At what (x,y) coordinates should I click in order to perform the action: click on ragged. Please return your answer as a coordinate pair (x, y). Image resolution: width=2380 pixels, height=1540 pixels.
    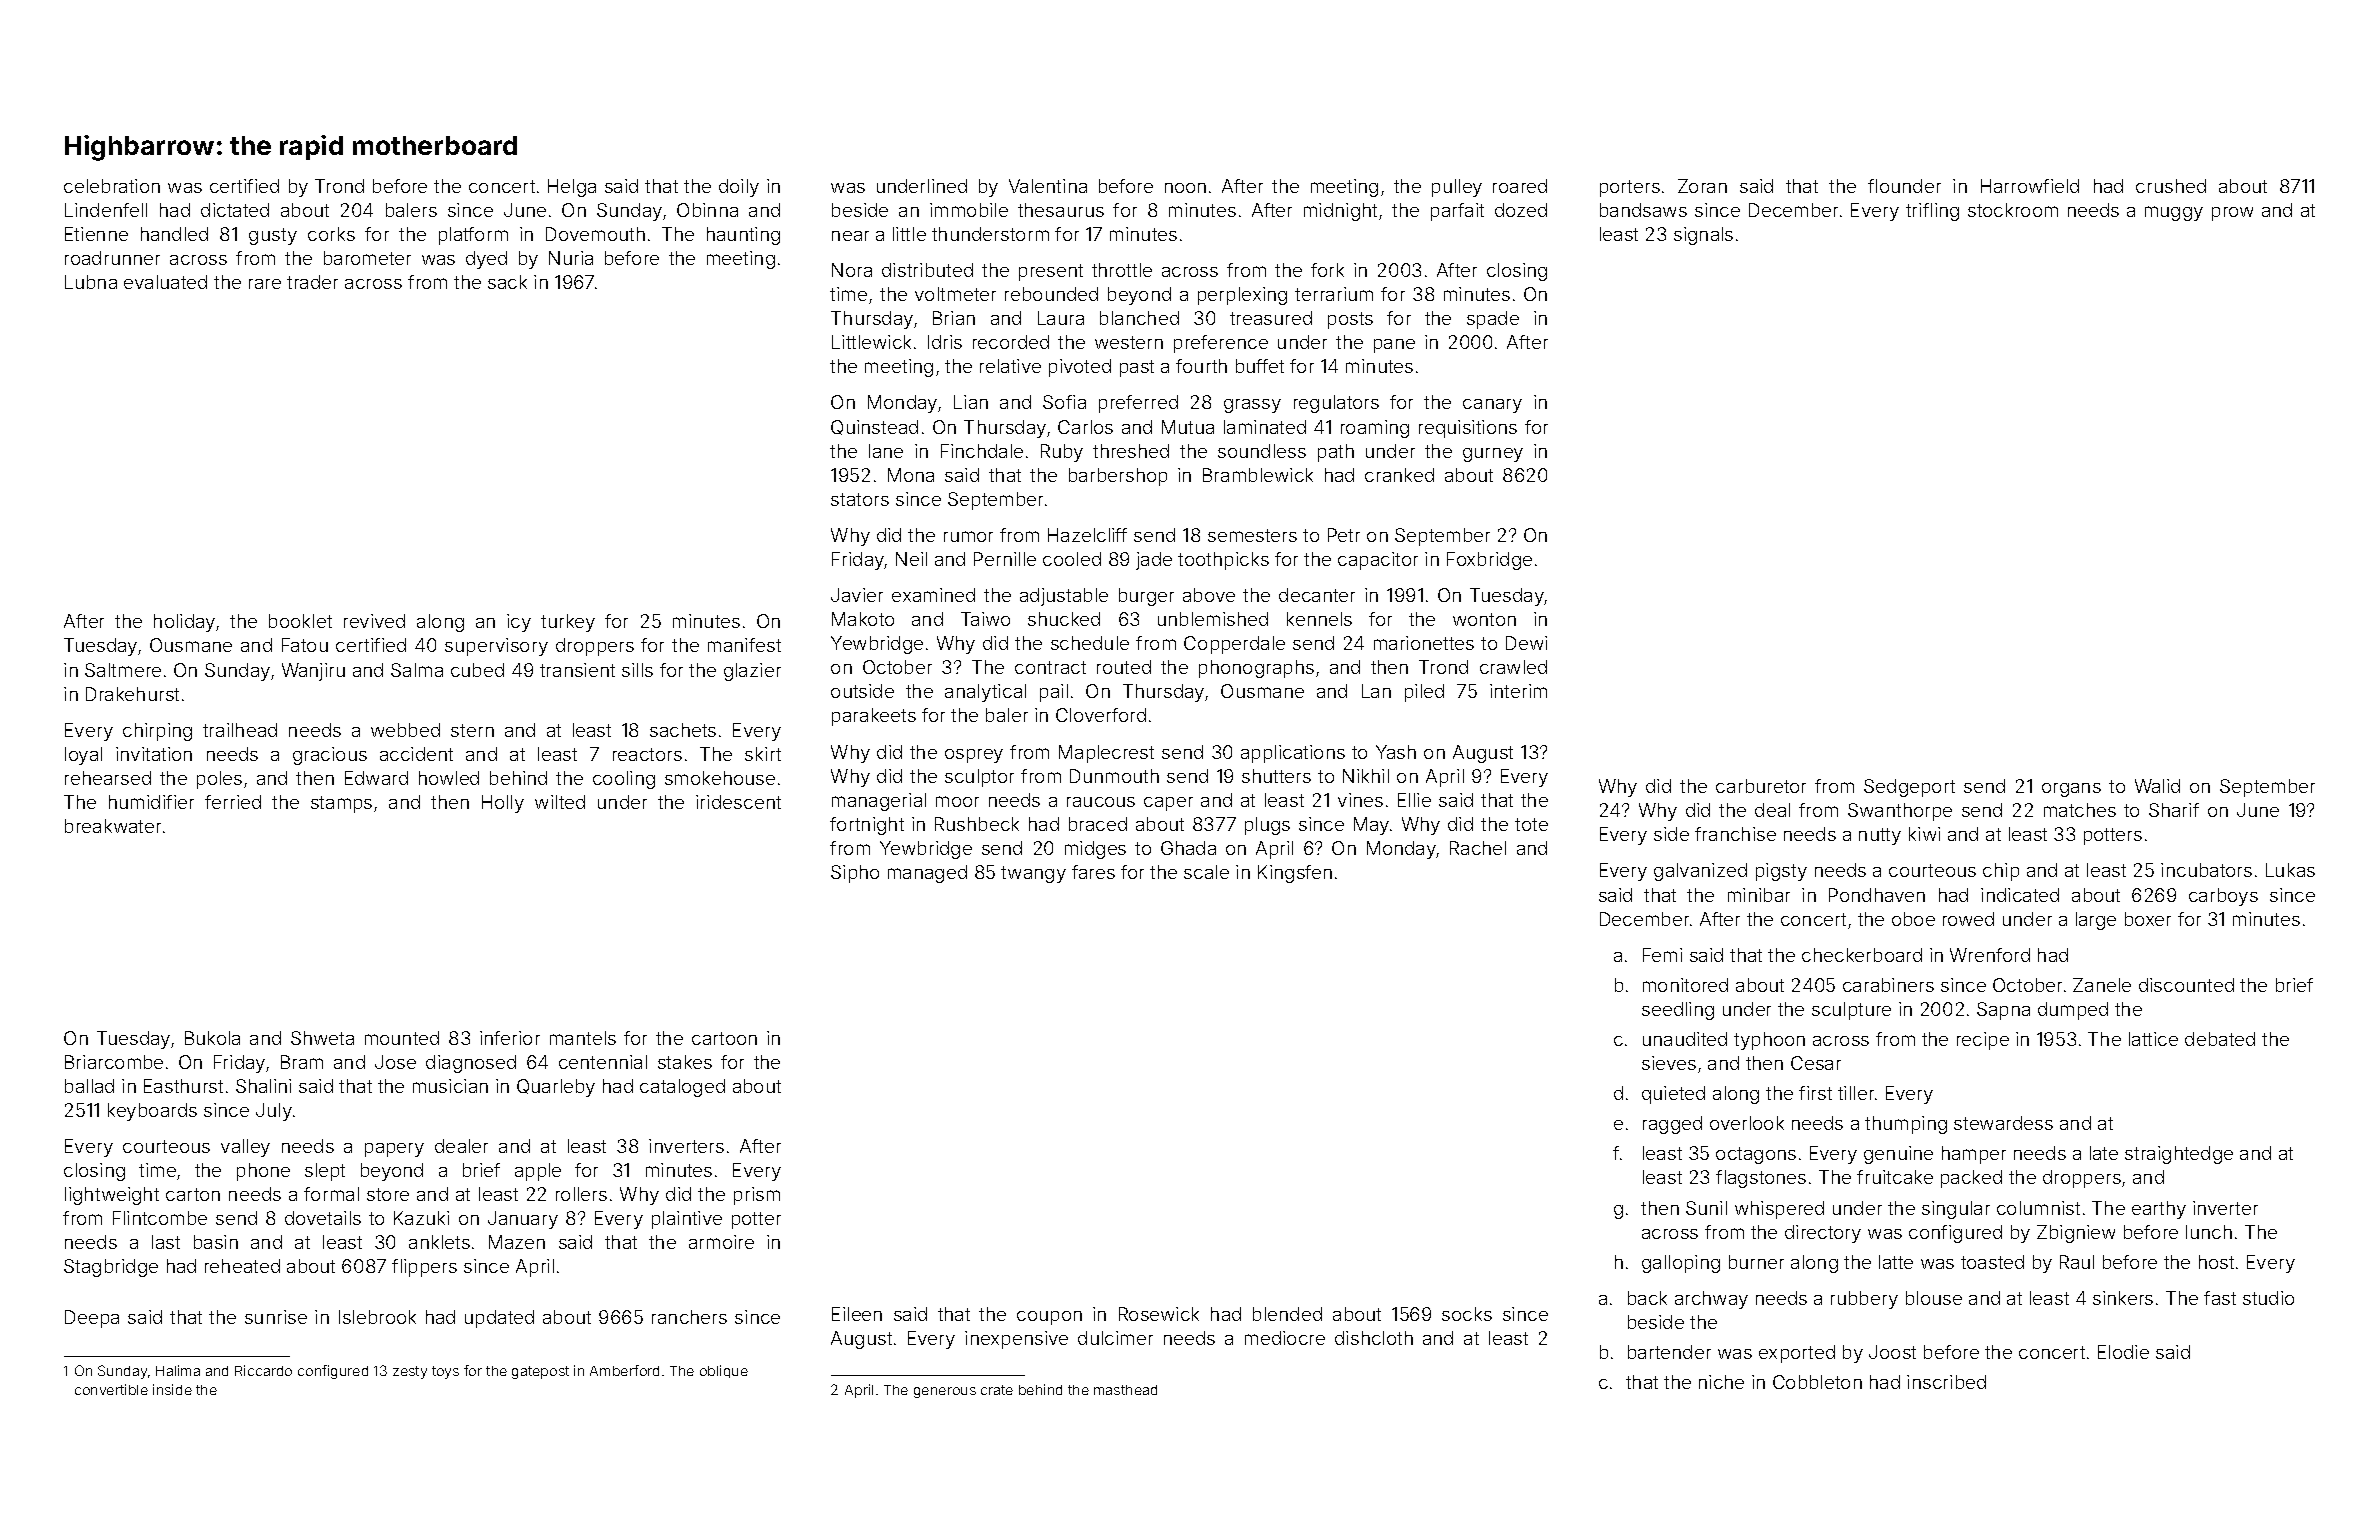
    Looking at the image, I should click on (1672, 1125).
